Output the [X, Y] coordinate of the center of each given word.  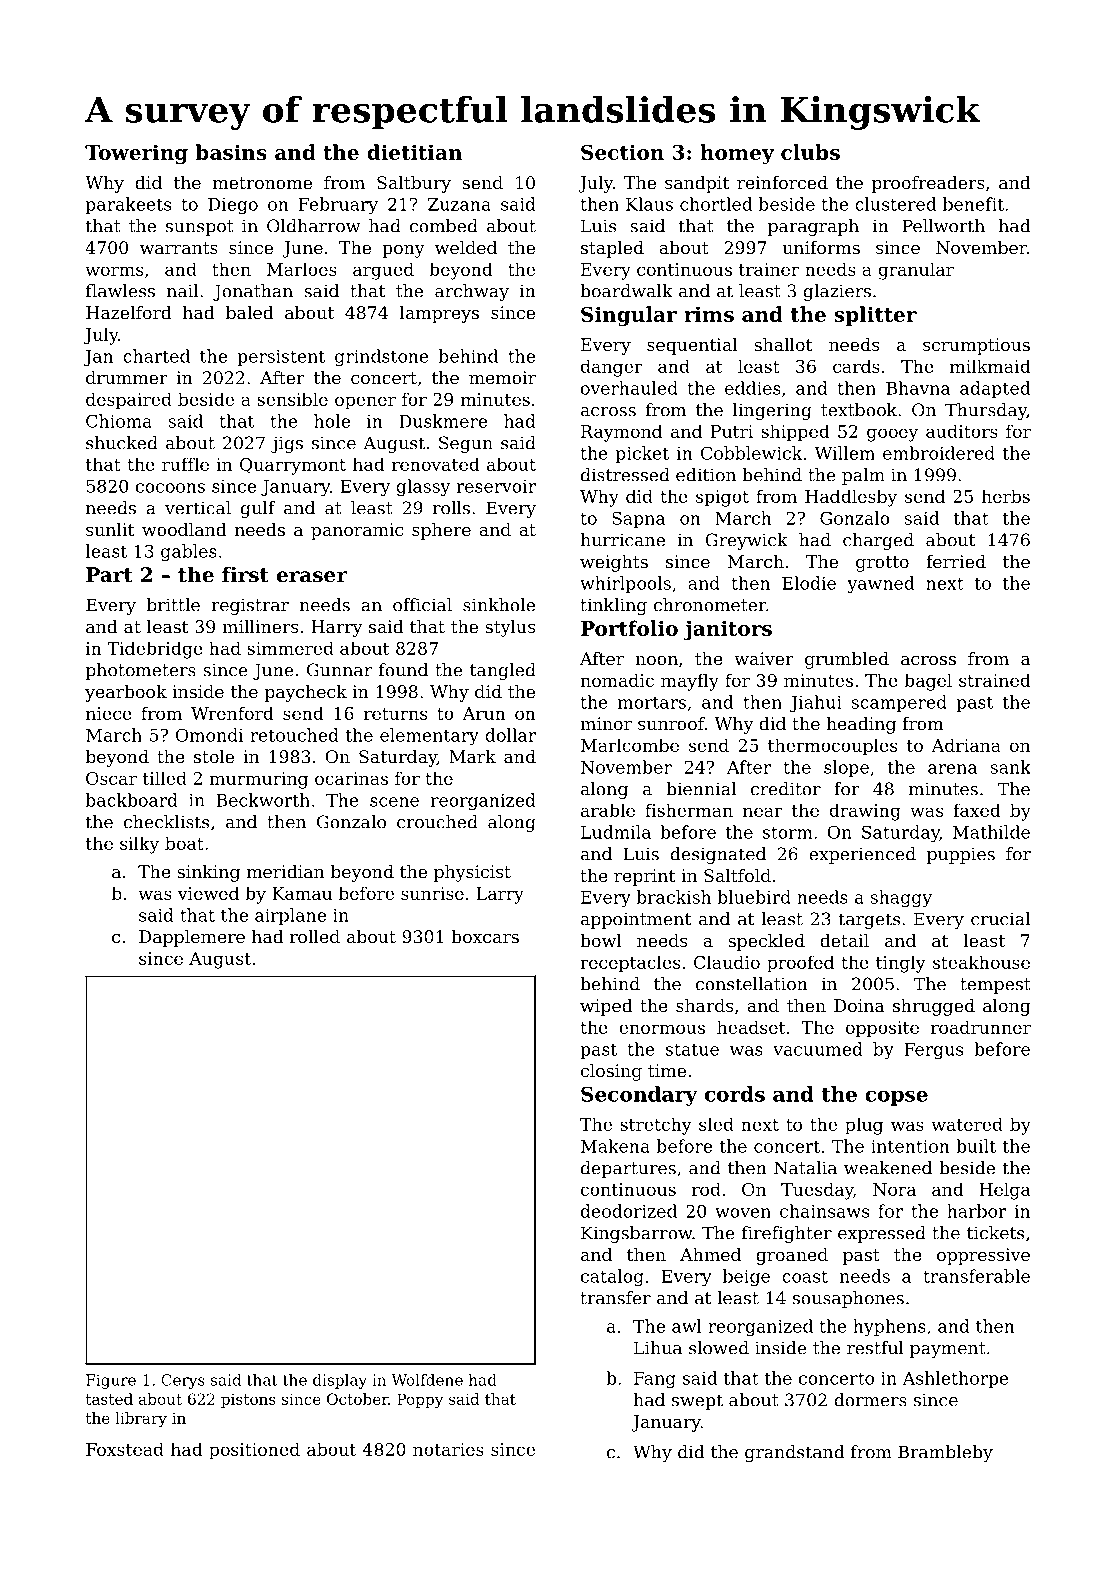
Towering [136, 154]
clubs [810, 152]
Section [622, 152]
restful [875, 1348]
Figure [111, 1381]
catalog [612, 1278]
